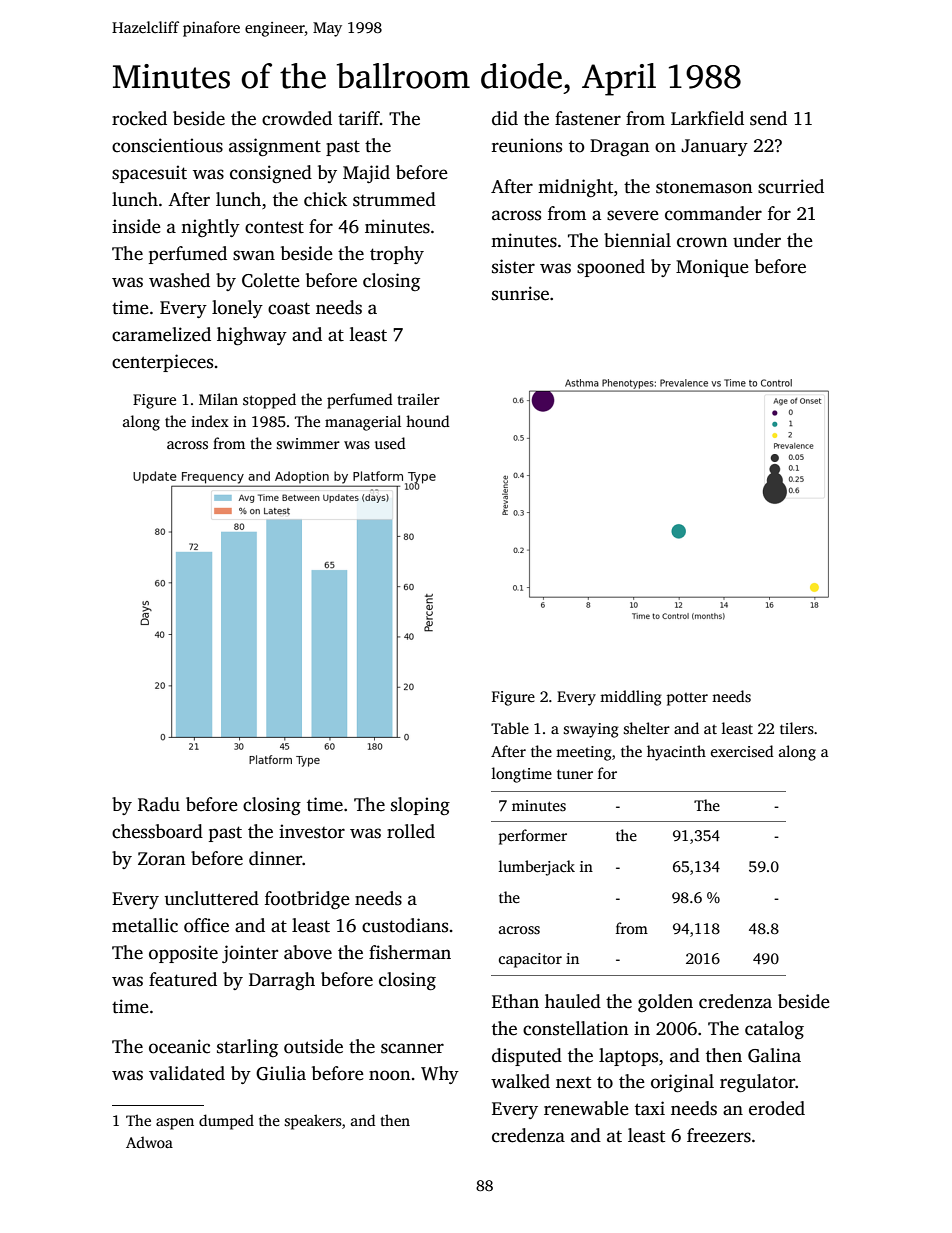 The image size is (952, 1233). What do you see at coordinates (797, 728) in the image?
I see `tilers` at bounding box center [797, 728].
